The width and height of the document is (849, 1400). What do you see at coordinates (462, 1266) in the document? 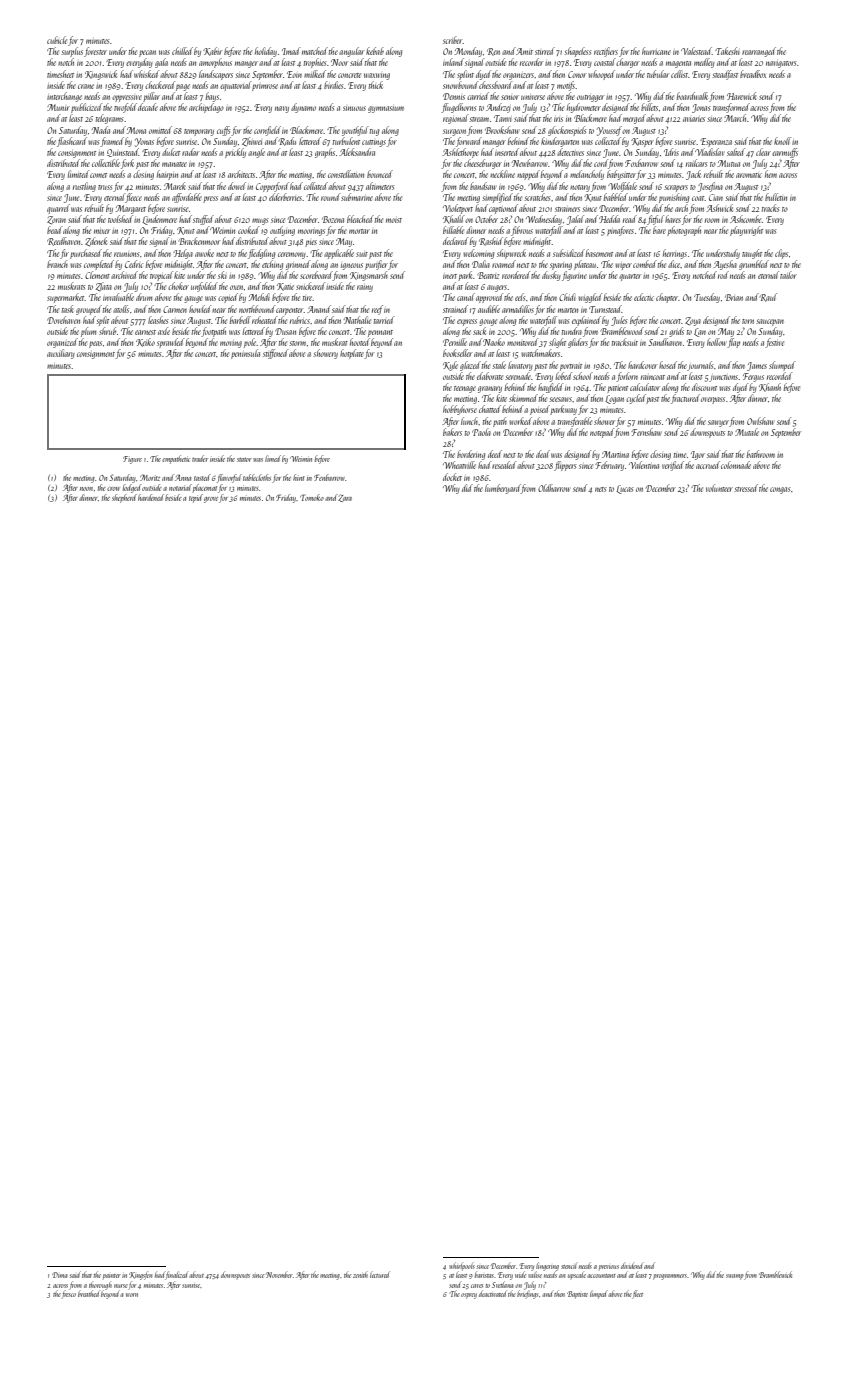
I see `whirlpools` at bounding box center [462, 1266].
